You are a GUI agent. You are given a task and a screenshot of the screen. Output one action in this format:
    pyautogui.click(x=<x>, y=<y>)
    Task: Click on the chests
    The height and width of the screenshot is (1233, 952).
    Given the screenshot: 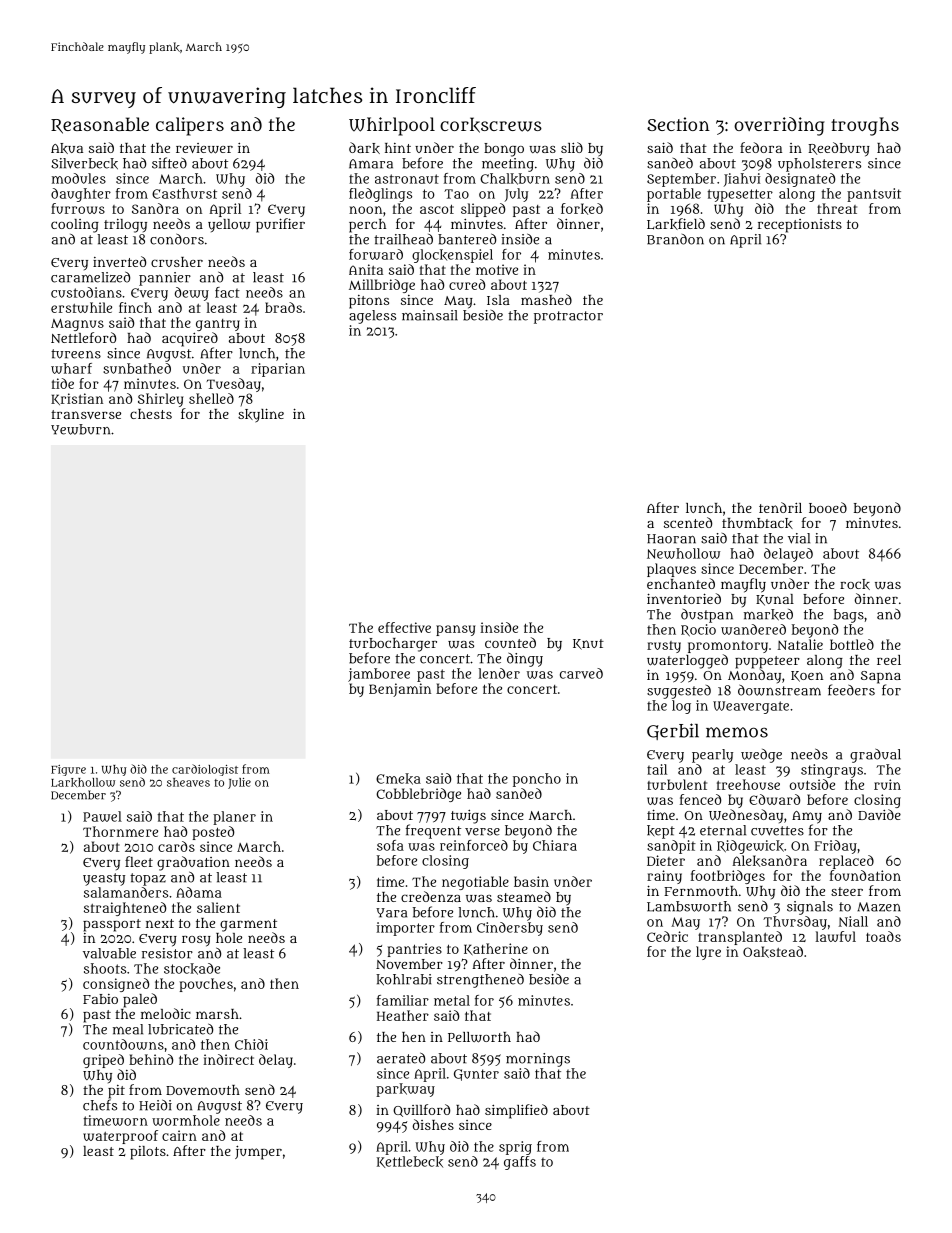 What is the action you would take?
    pyautogui.click(x=151, y=414)
